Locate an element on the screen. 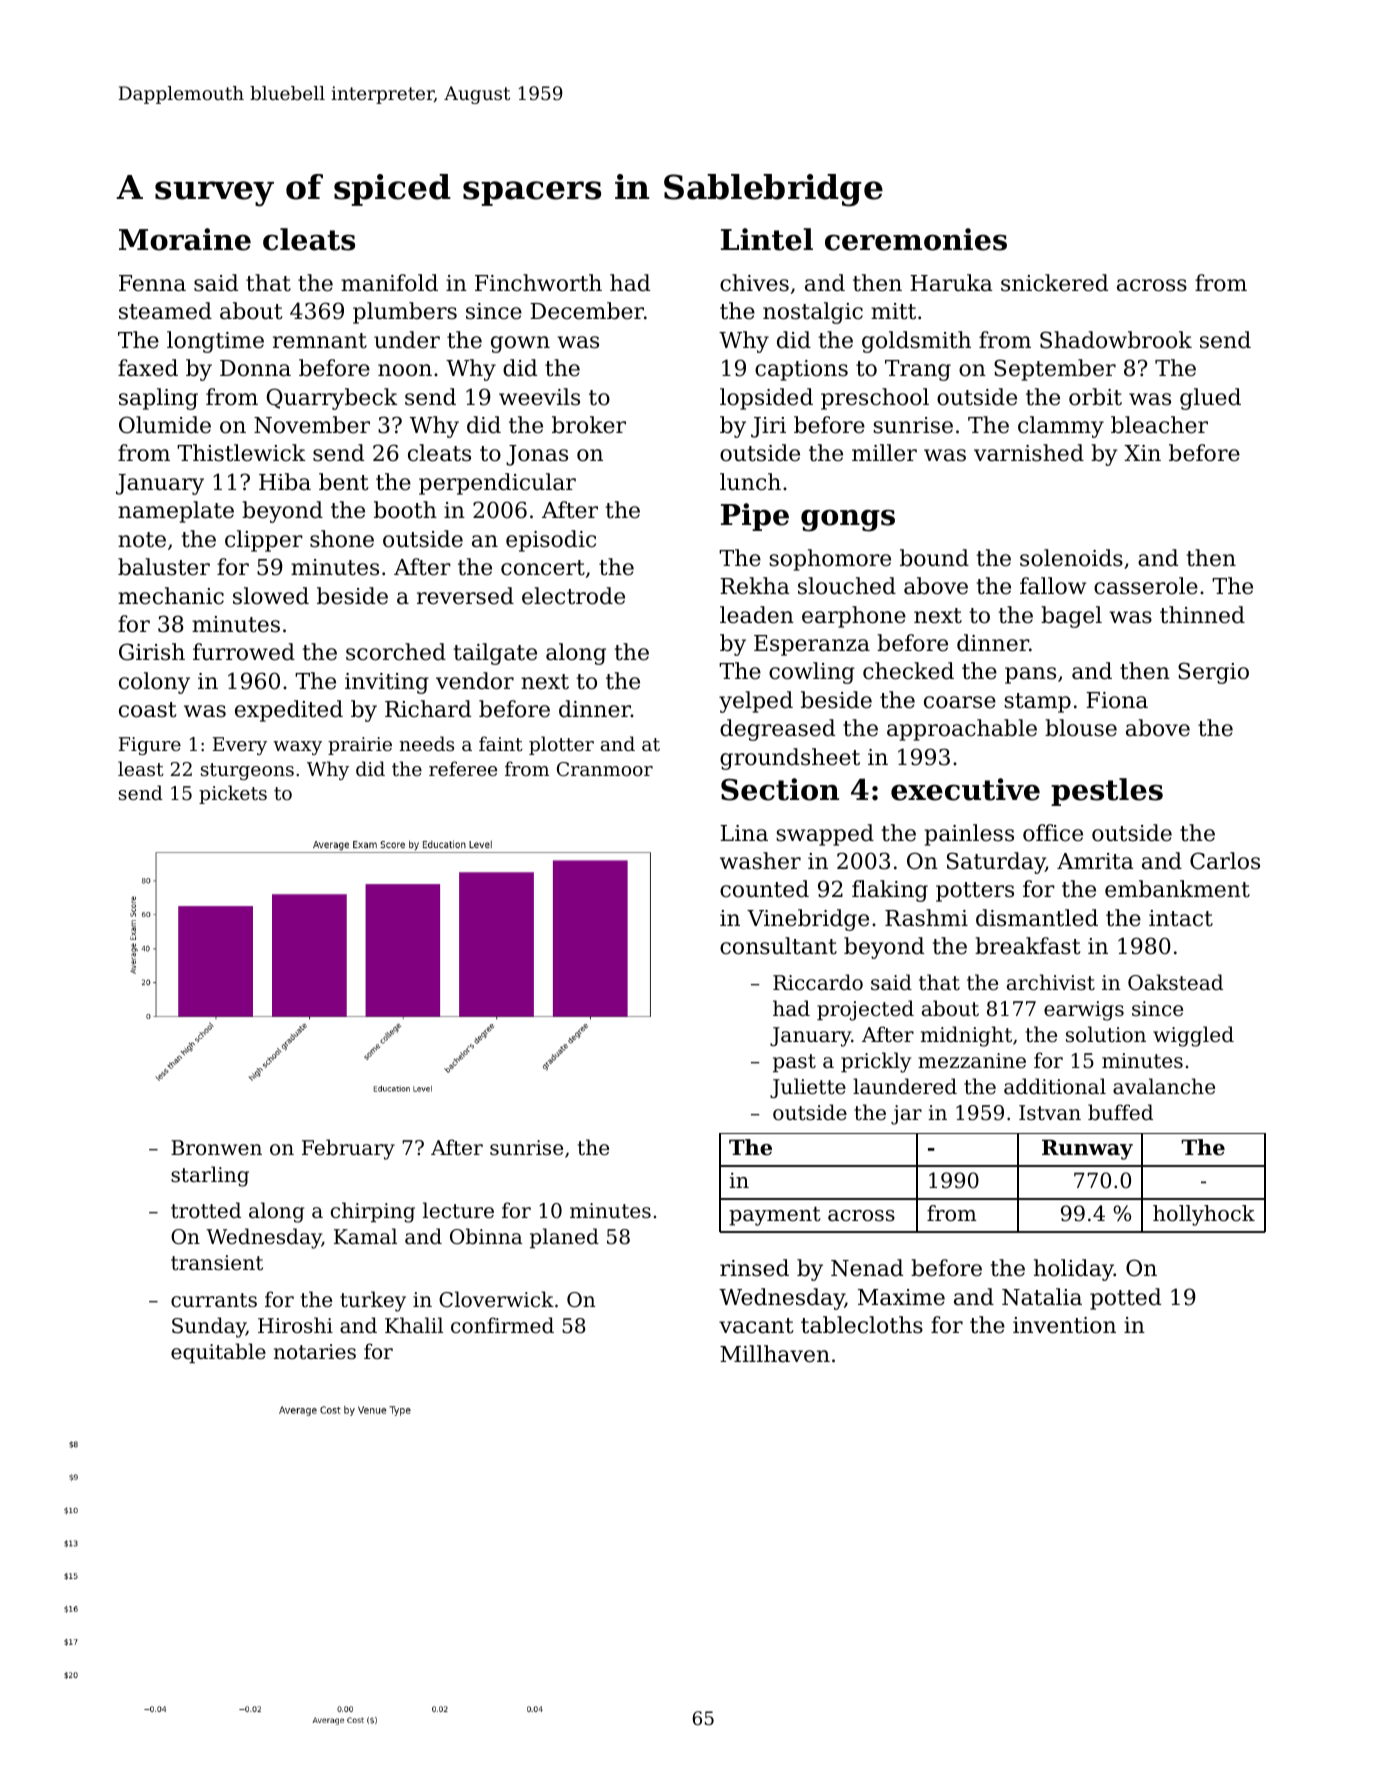  Lintel is located at coordinates (767, 239).
